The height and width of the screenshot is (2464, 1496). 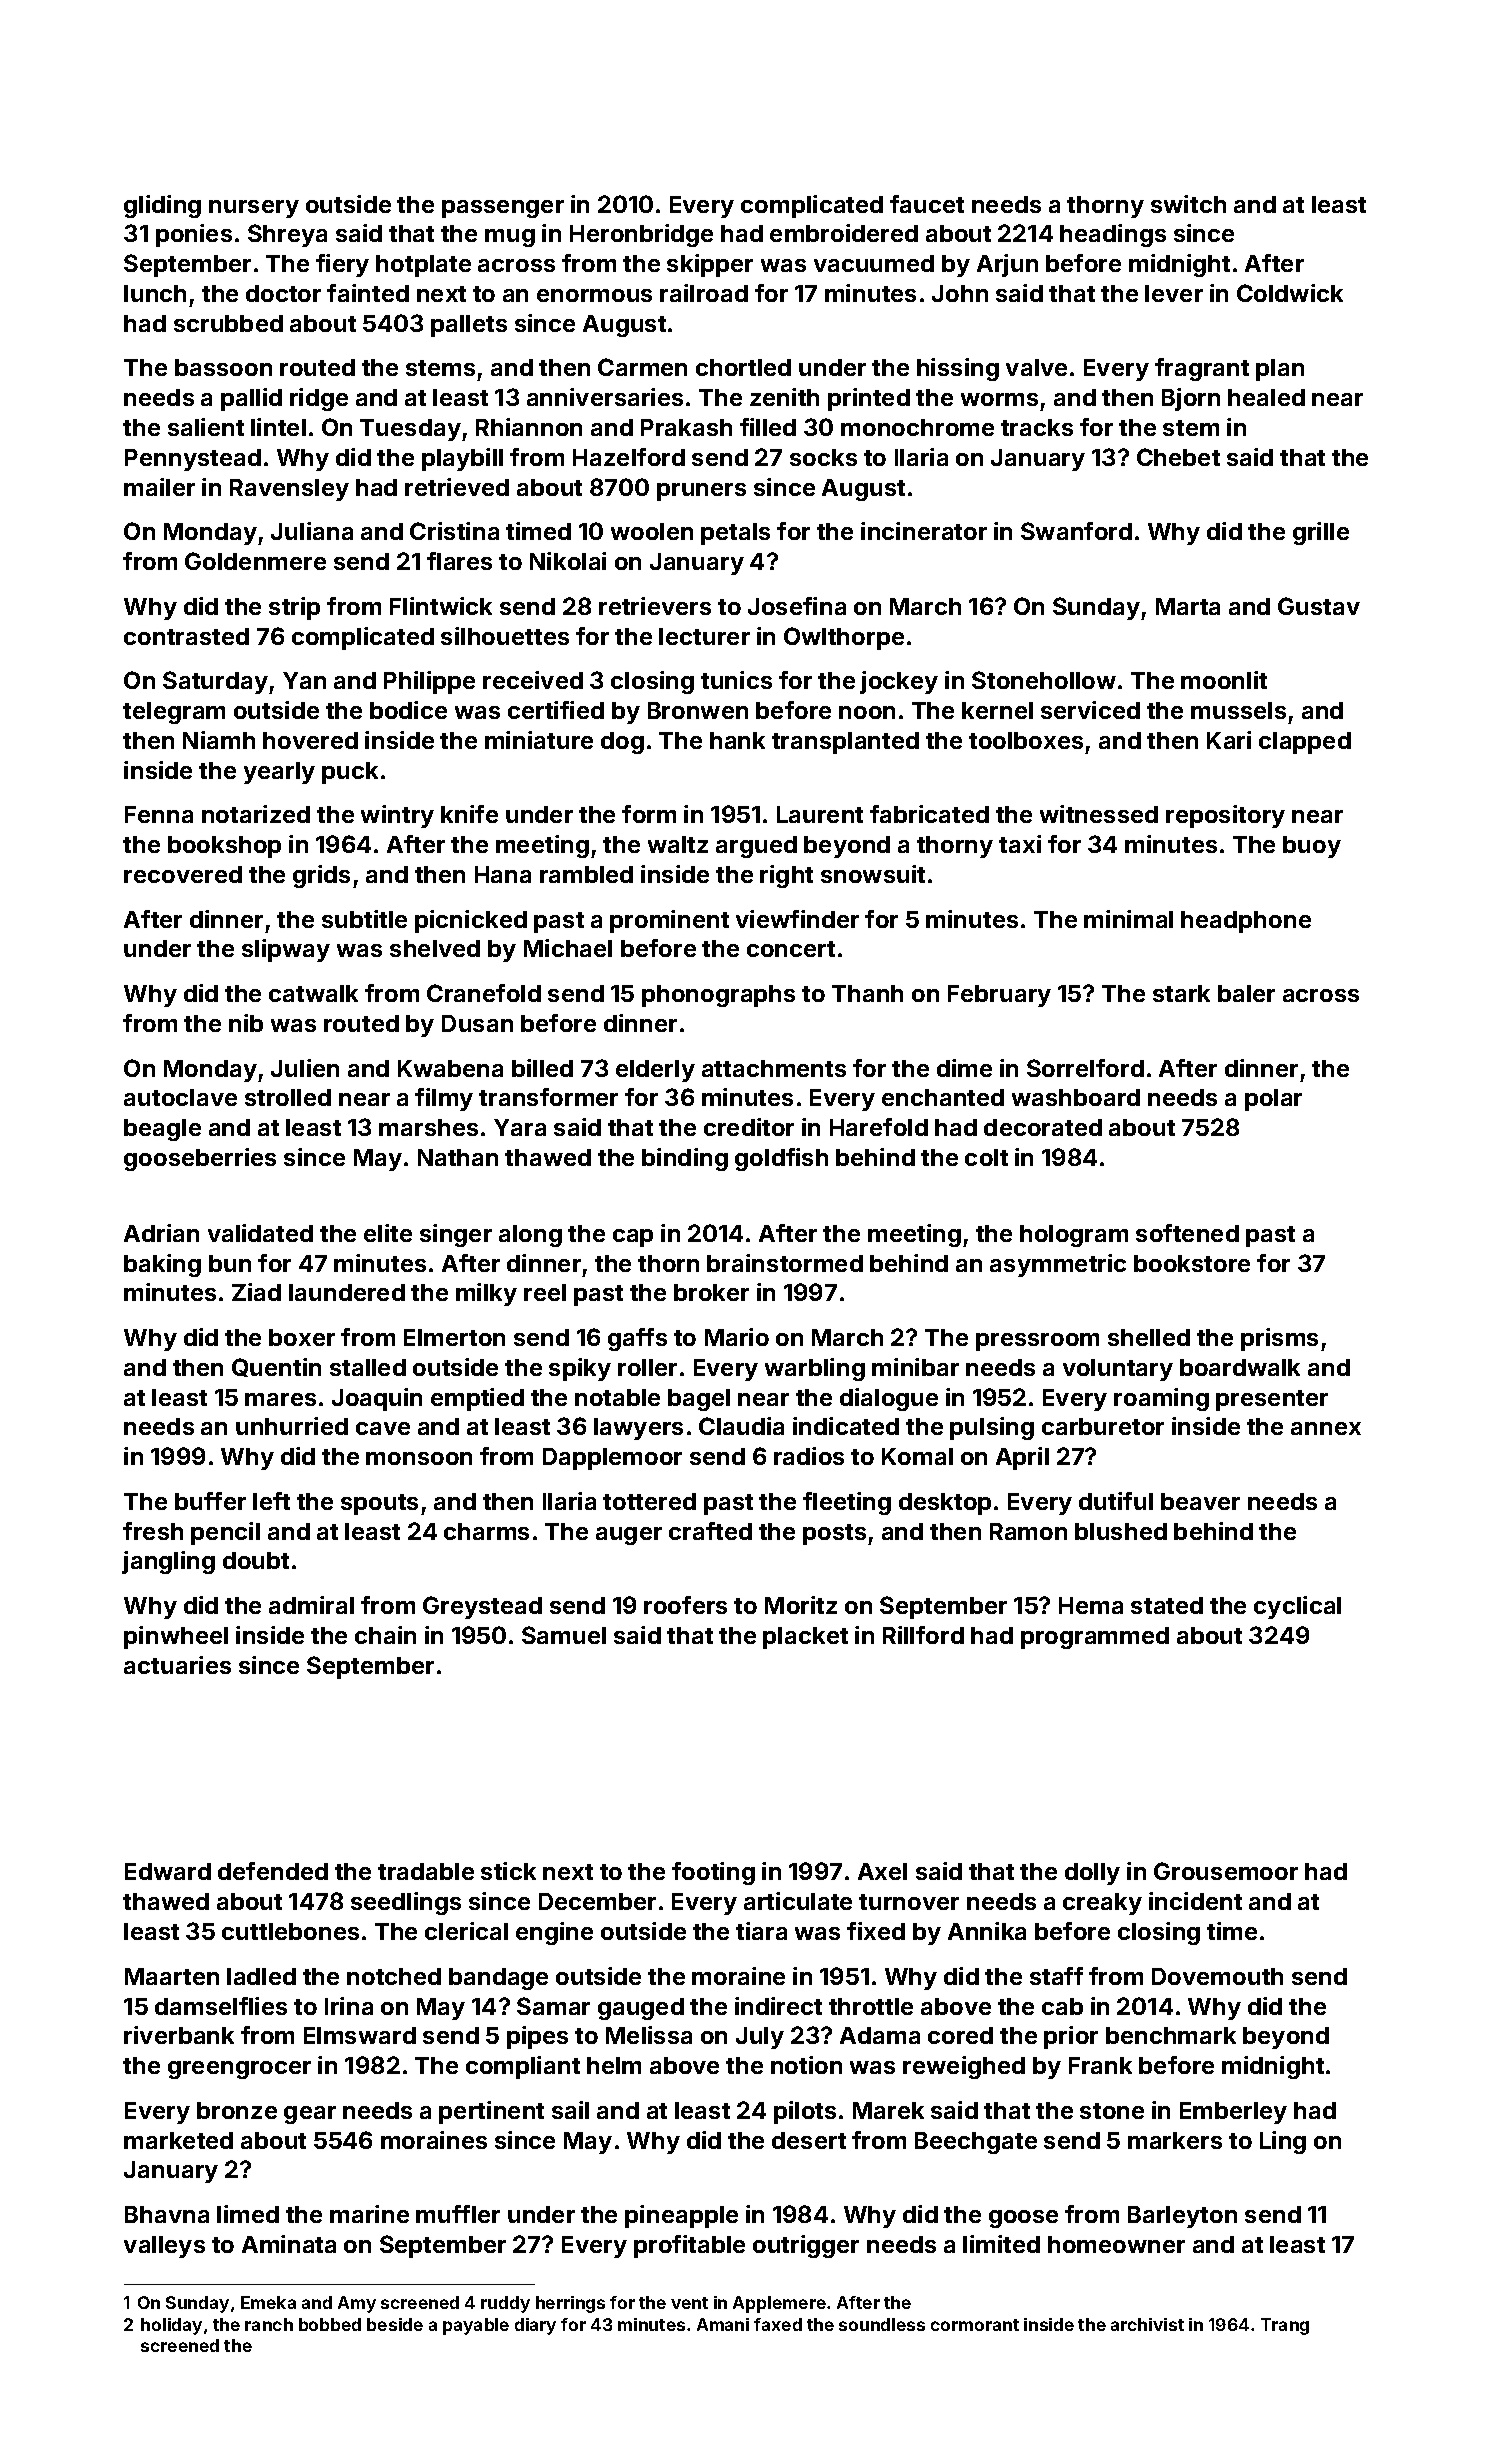 What do you see at coordinates (629, 457) in the screenshot?
I see `Hazelford` at bounding box center [629, 457].
